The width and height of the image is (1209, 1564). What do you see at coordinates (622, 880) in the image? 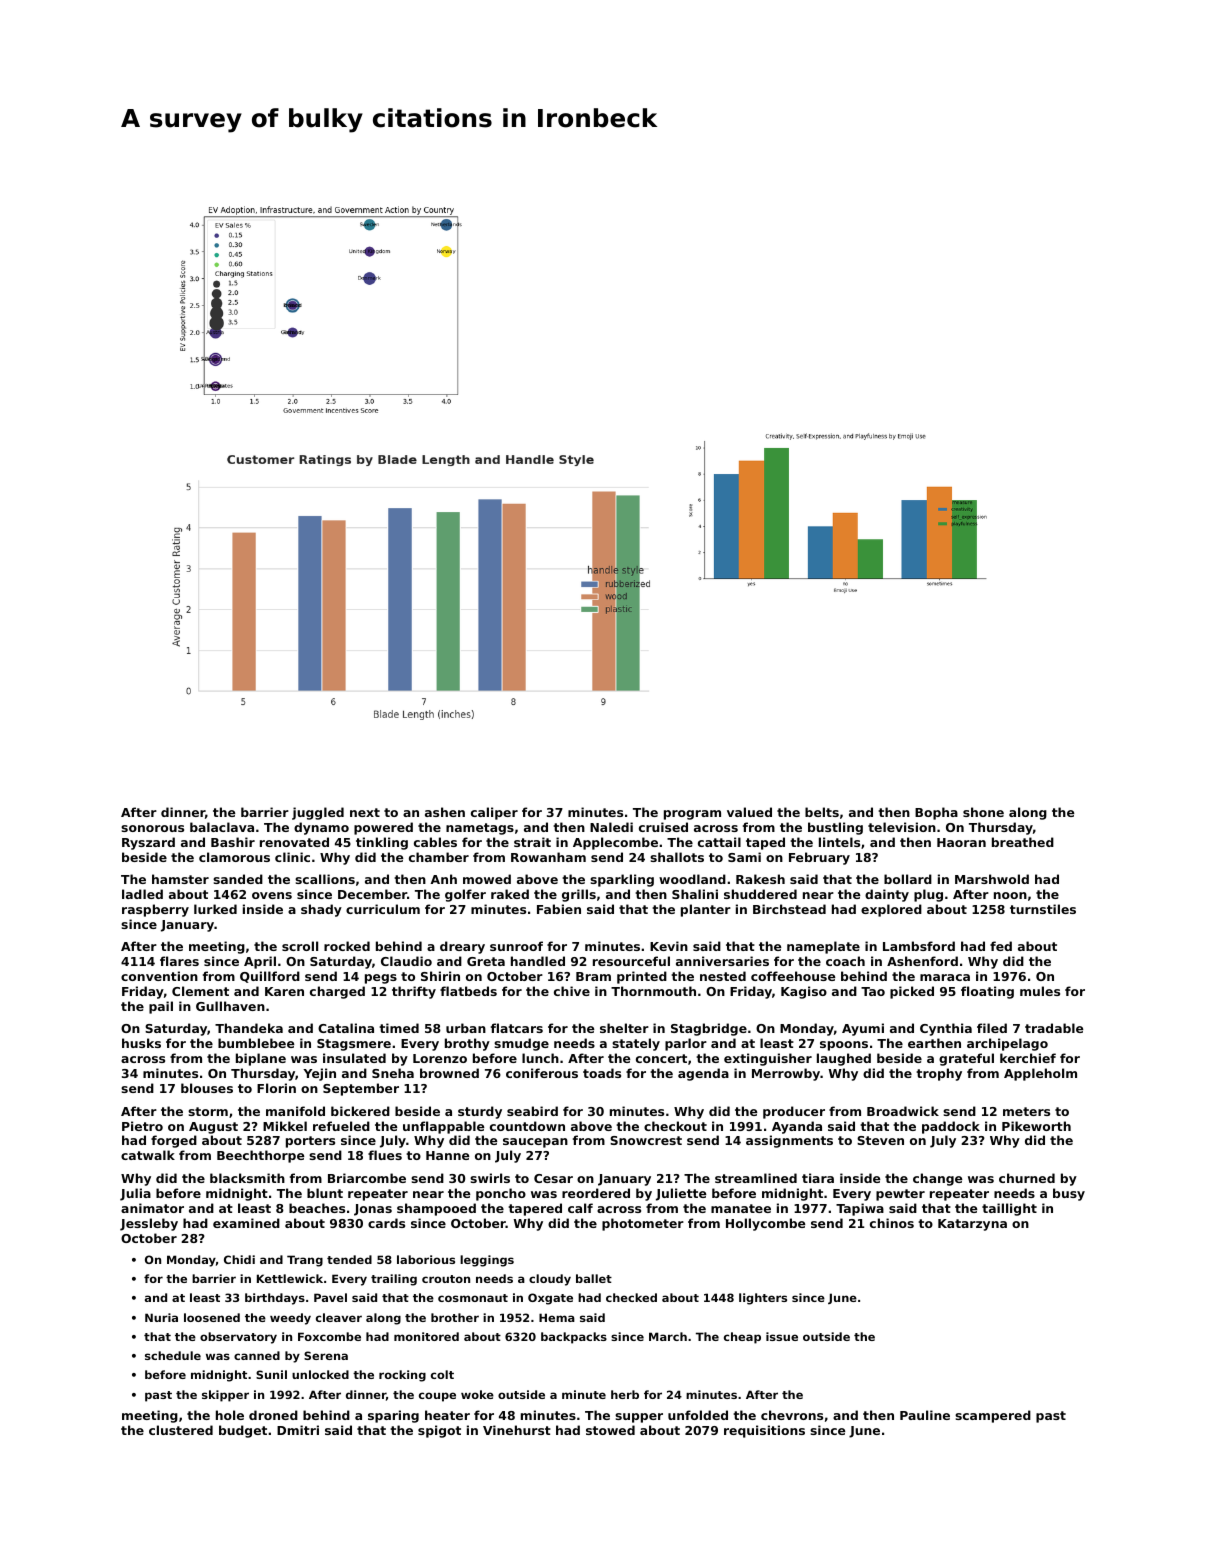
I see `sparkling` at bounding box center [622, 880].
